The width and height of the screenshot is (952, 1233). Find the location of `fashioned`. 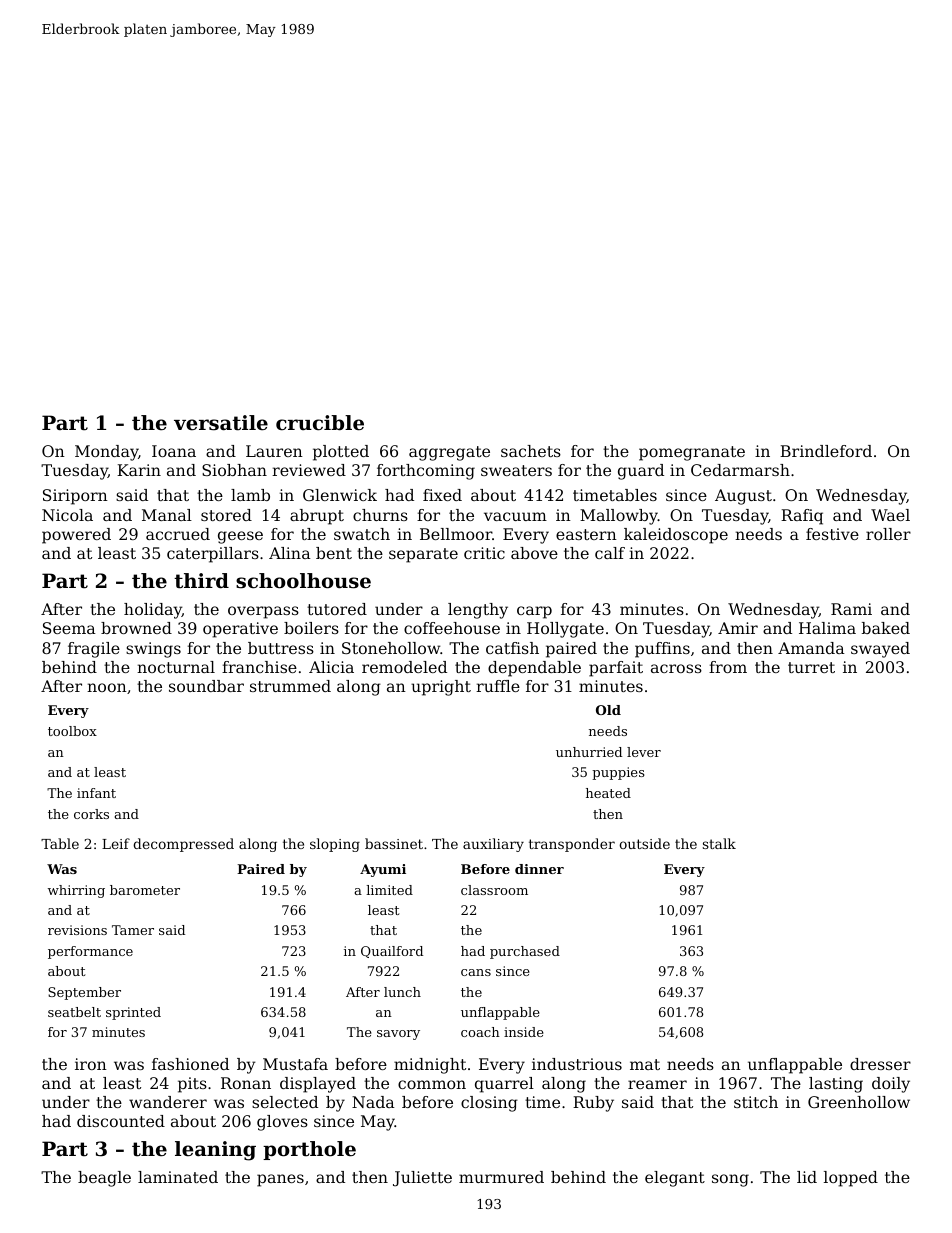

fashioned is located at coordinates (190, 1064).
